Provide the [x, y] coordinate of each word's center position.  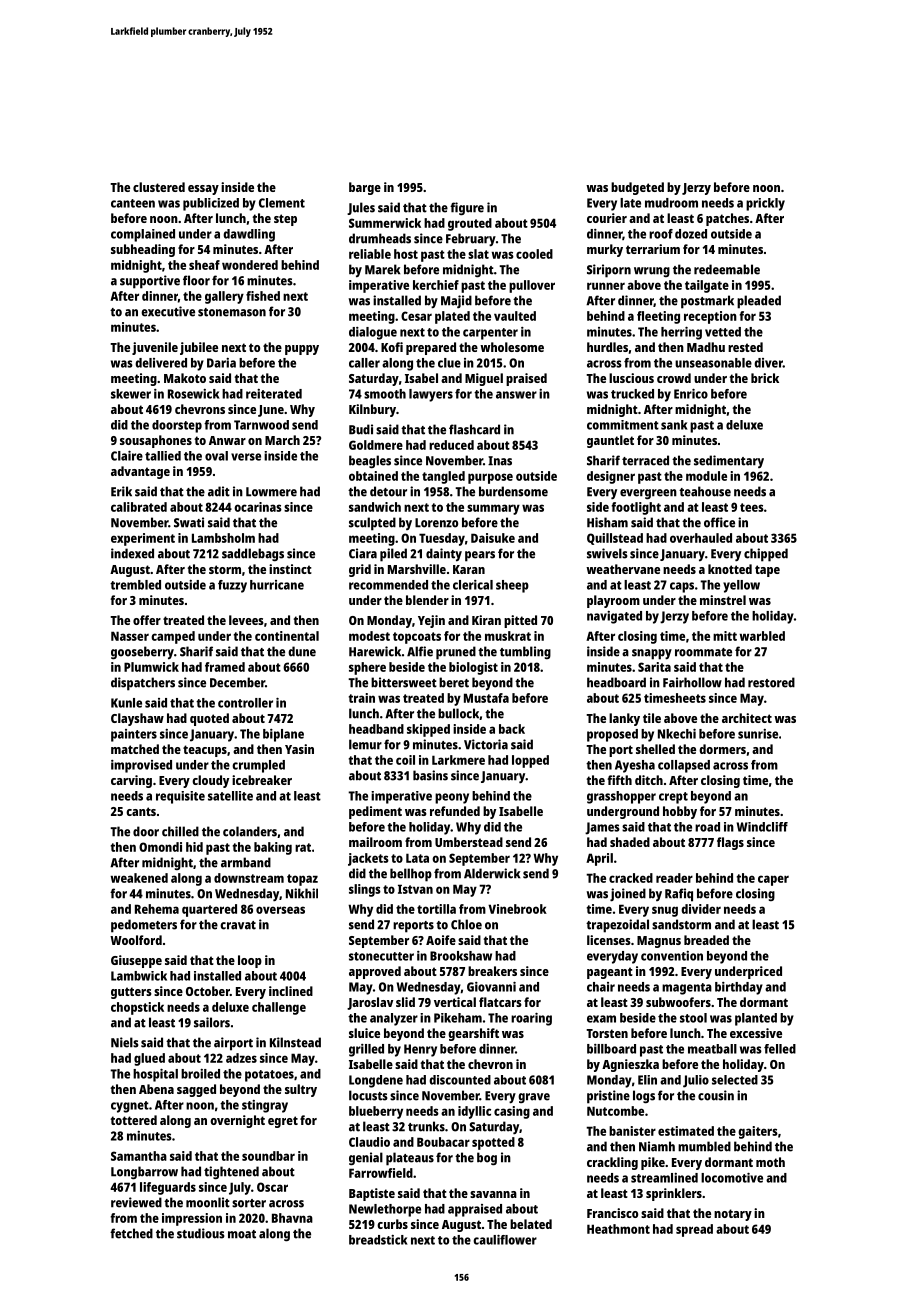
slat [478, 254]
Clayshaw [137, 719]
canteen [133, 203]
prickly [765, 204]
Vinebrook [517, 909]
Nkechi [677, 734]
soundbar [268, 1156]
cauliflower [505, 1240]
